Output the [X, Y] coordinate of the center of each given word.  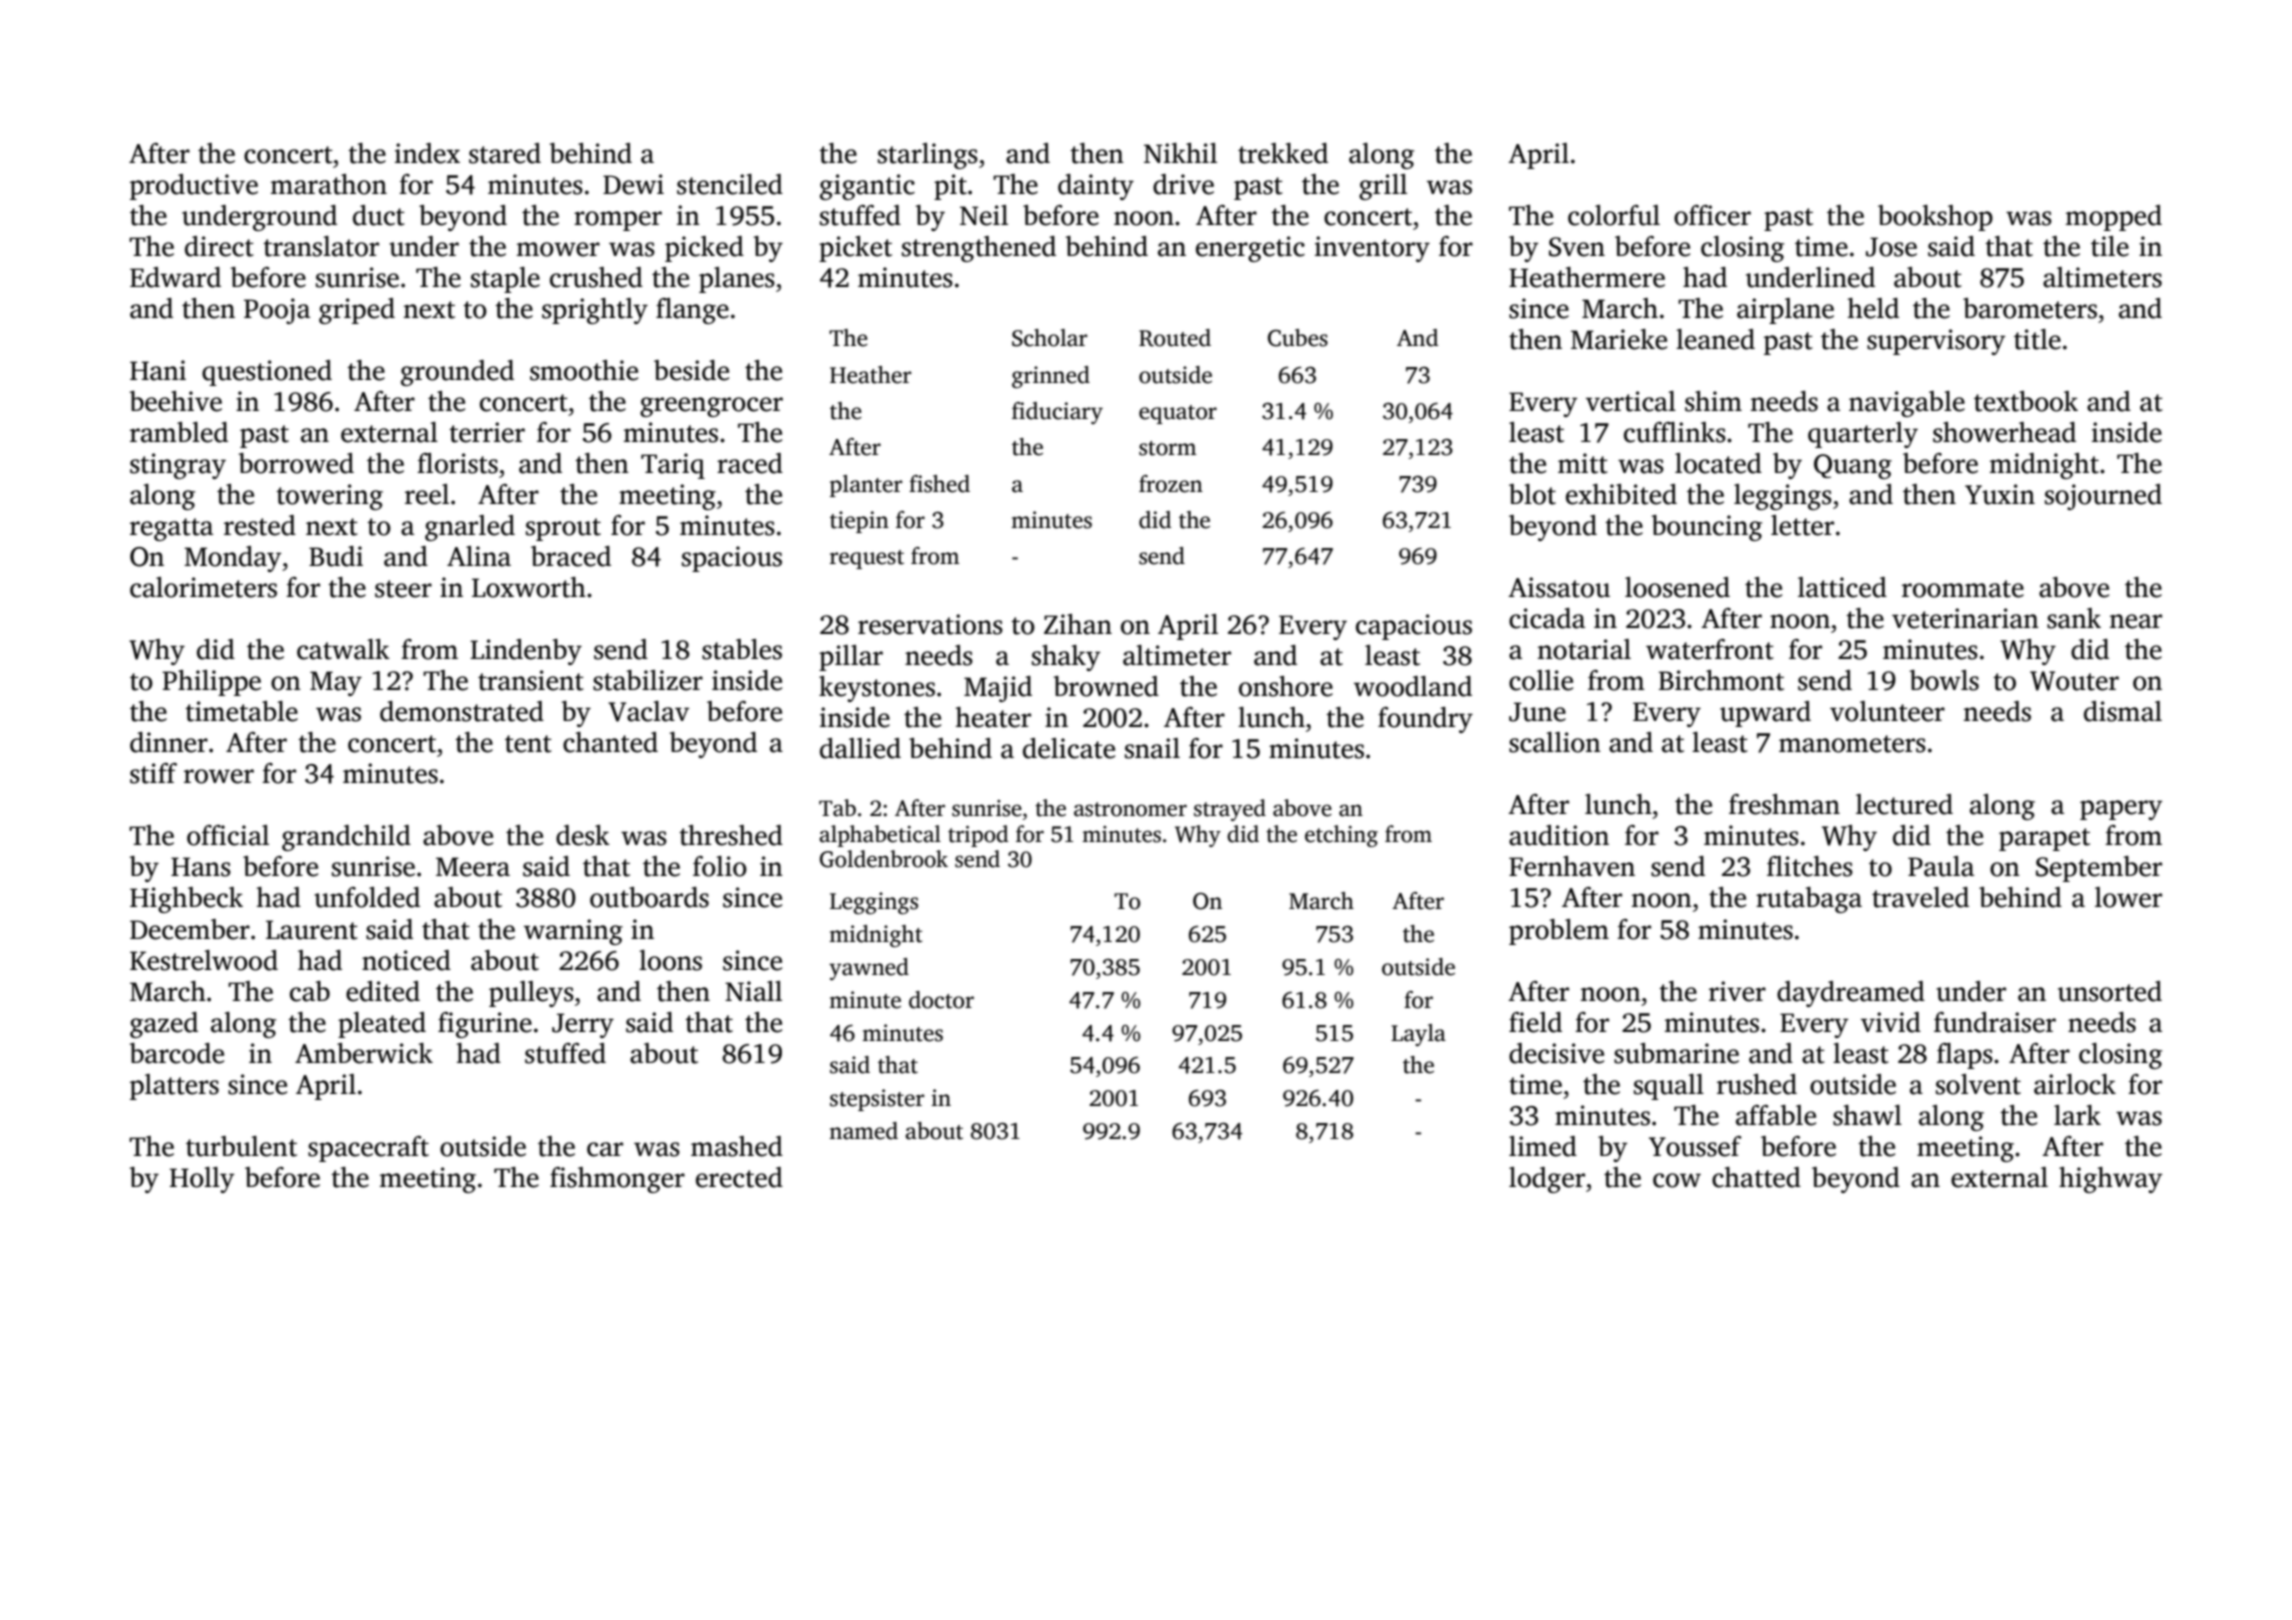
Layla [1418, 1035]
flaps [1965, 1056]
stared [505, 153]
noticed [406, 960]
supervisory [1936, 342]
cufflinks [1675, 432]
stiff [153, 773]
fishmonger [617, 1180]
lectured [1904, 804]
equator [1178, 414]
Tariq [673, 466]
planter [866, 486]
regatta [171, 529]
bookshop [1935, 218]
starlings [928, 156]
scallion [1555, 742]
